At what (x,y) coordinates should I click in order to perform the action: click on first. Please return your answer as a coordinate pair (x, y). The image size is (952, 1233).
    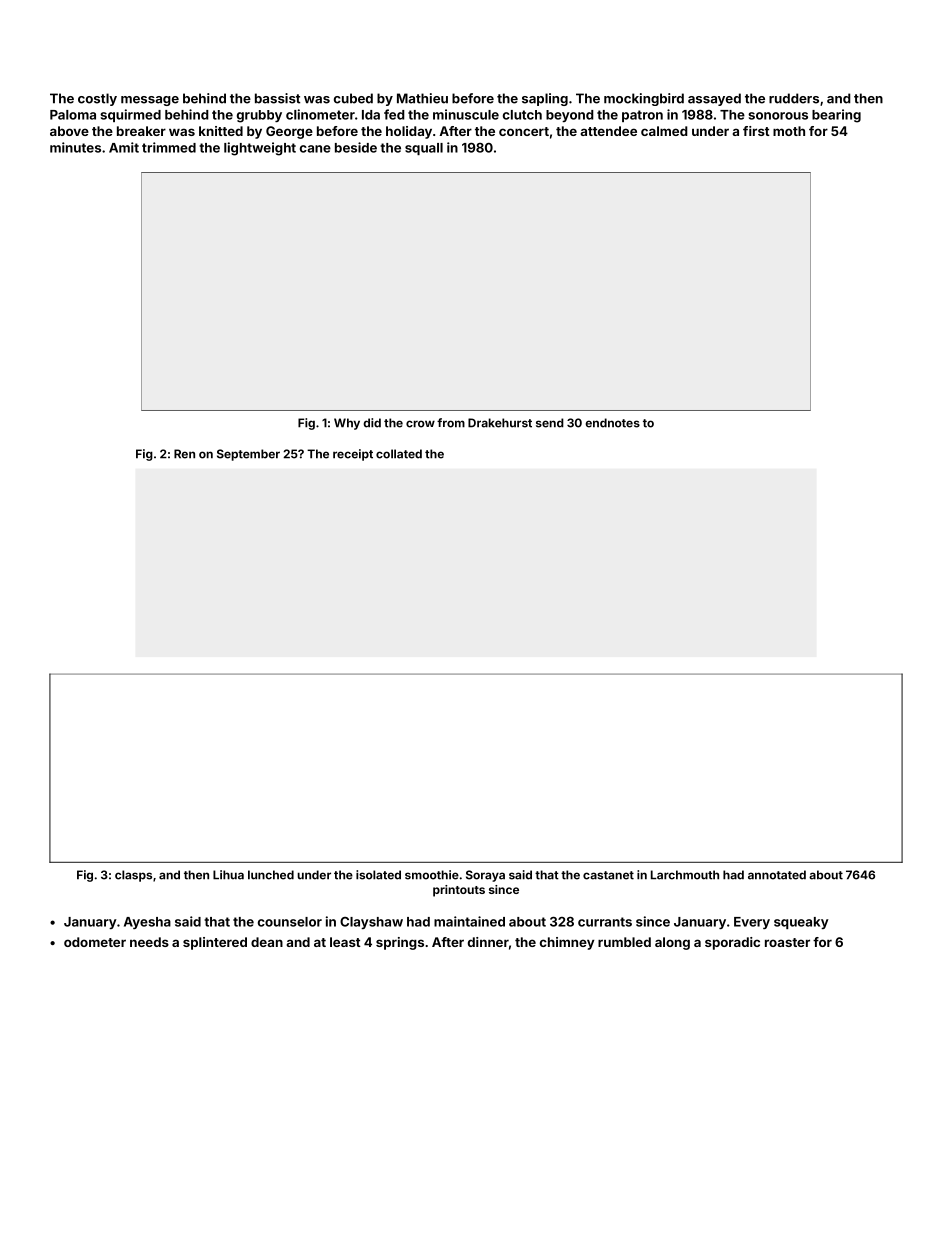
    Looking at the image, I should click on (756, 131).
